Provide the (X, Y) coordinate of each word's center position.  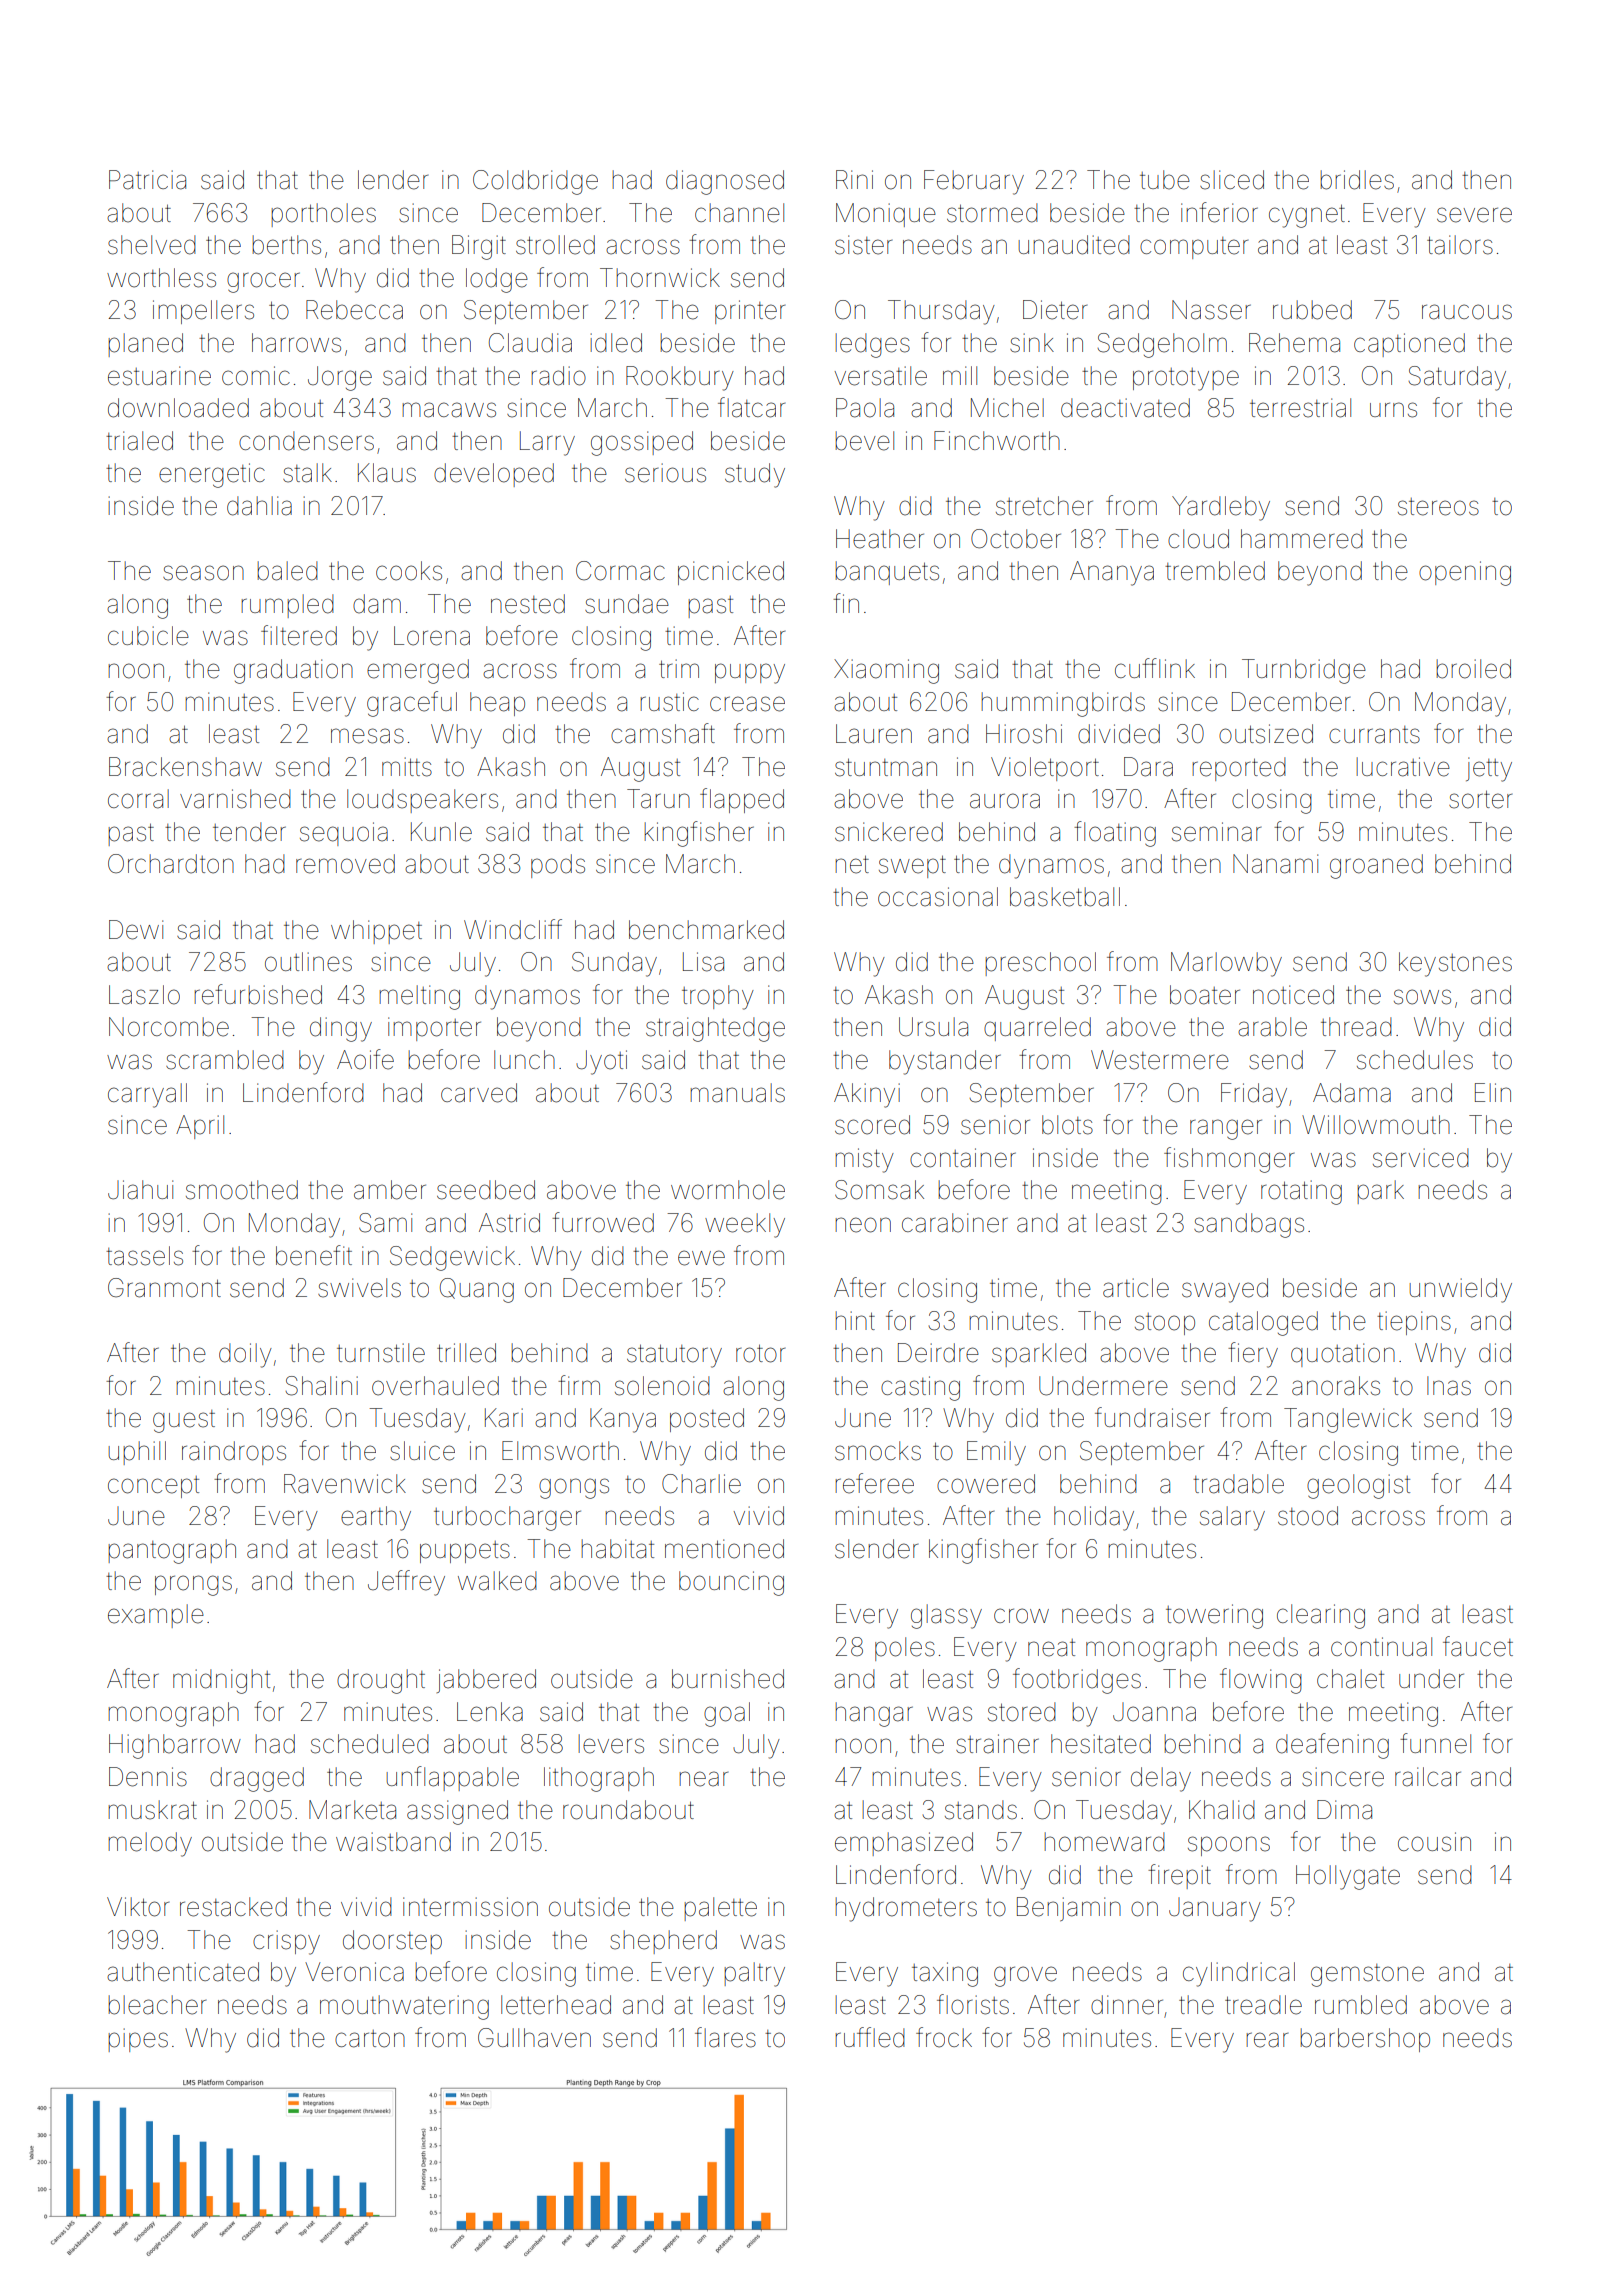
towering (1214, 1616)
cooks (409, 571)
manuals (737, 1093)
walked (497, 1581)
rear (1267, 2040)
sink (1032, 343)
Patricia (147, 180)
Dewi (136, 930)
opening (1465, 573)
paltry (754, 1974)
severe (1474, 215)
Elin (1493, 1092)
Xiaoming (886, 671)
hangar (874, 1714)
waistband (393, 1842)
